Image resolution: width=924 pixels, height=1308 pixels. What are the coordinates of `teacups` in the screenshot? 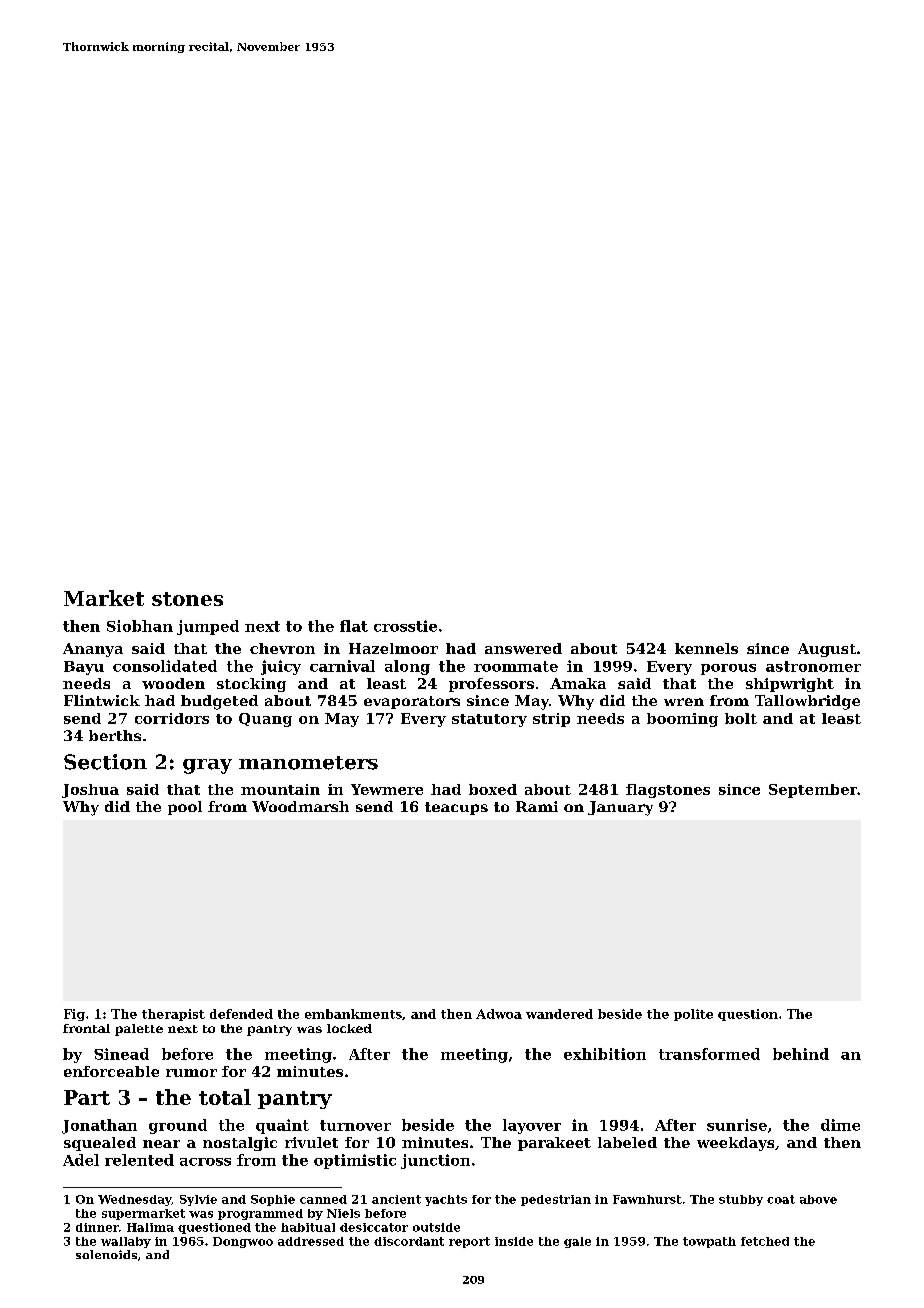 It's located at (456, 808).
